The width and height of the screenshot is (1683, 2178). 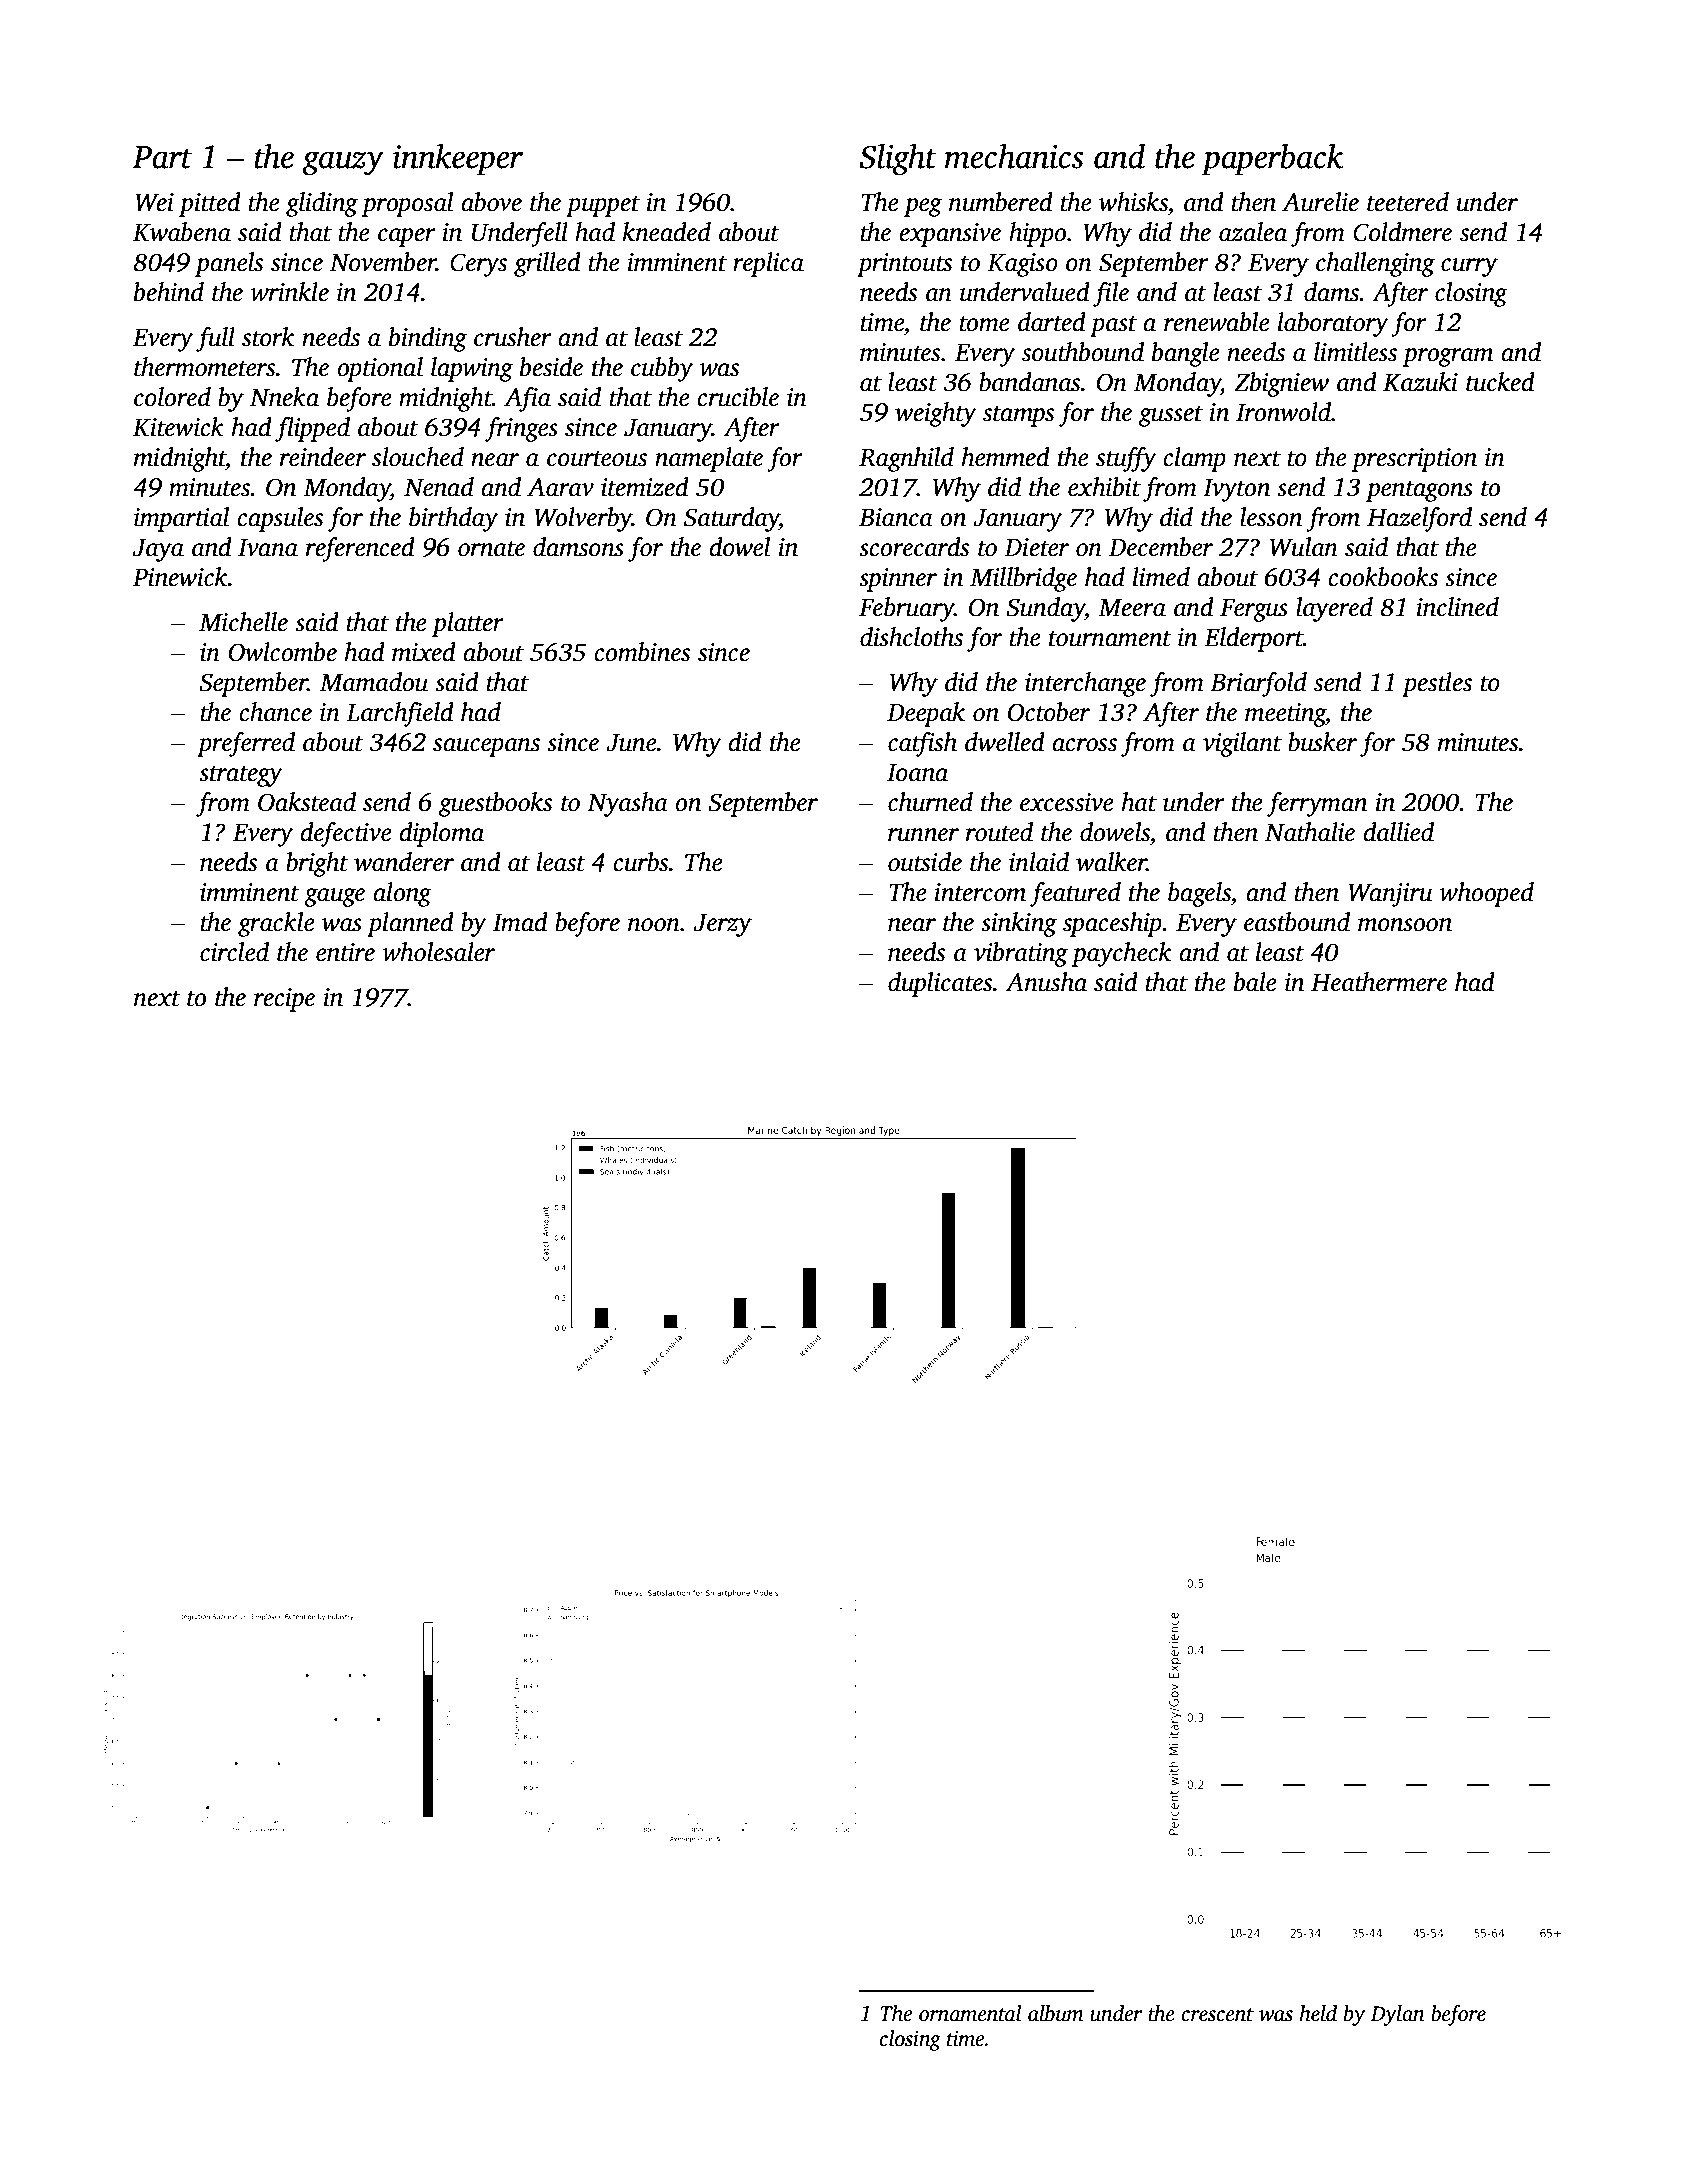 What do you see at coordinates (1217, 2015) in the screenshot?
I see `crescent` at bounding box center [1217, 2015].
